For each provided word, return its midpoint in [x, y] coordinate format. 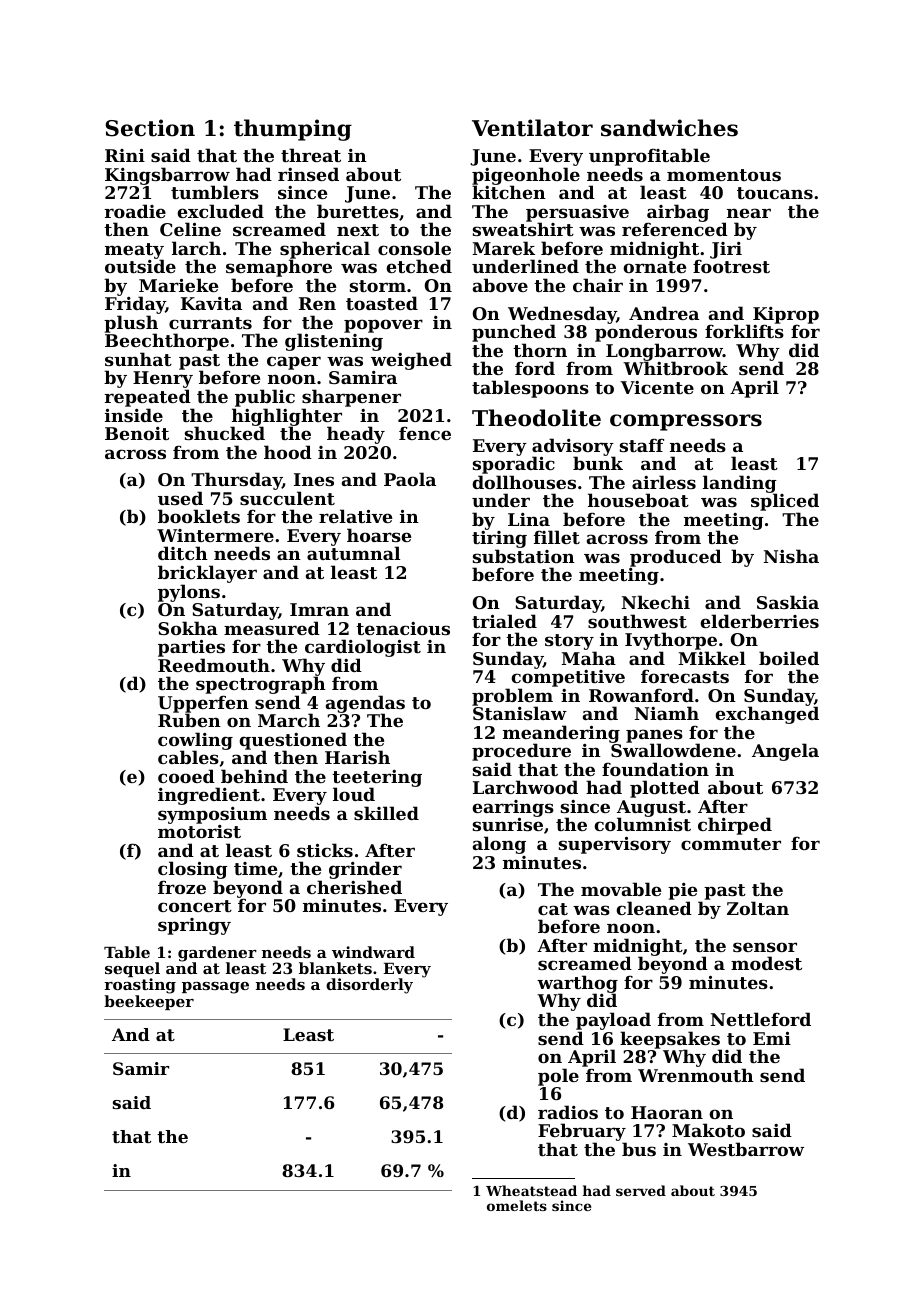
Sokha [188, 628]
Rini [125, 155]
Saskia [788, 602]
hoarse [379, 535]
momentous [724, 175]
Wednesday [562, 315]
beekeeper [149, 1002]
